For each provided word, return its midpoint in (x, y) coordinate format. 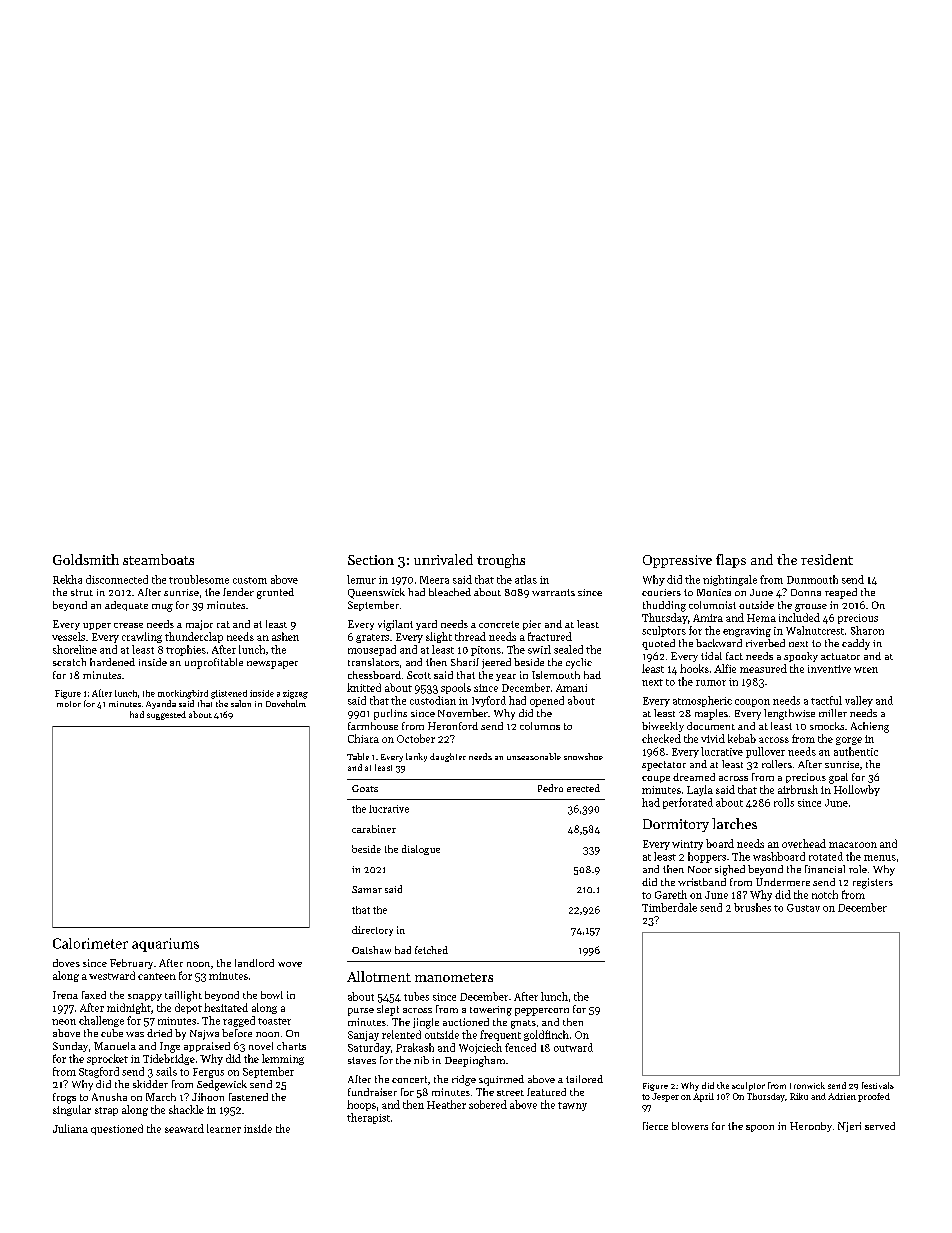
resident (827, 559)
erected (583, 788)
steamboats (158, 559)
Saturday (369, 1048)
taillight (183, 996)
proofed (874, 1097)
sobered (488, 1104)
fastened (248, 1097)
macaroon (853, 845)
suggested (166, 715)
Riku (799, 1096)
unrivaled (443, 559)
